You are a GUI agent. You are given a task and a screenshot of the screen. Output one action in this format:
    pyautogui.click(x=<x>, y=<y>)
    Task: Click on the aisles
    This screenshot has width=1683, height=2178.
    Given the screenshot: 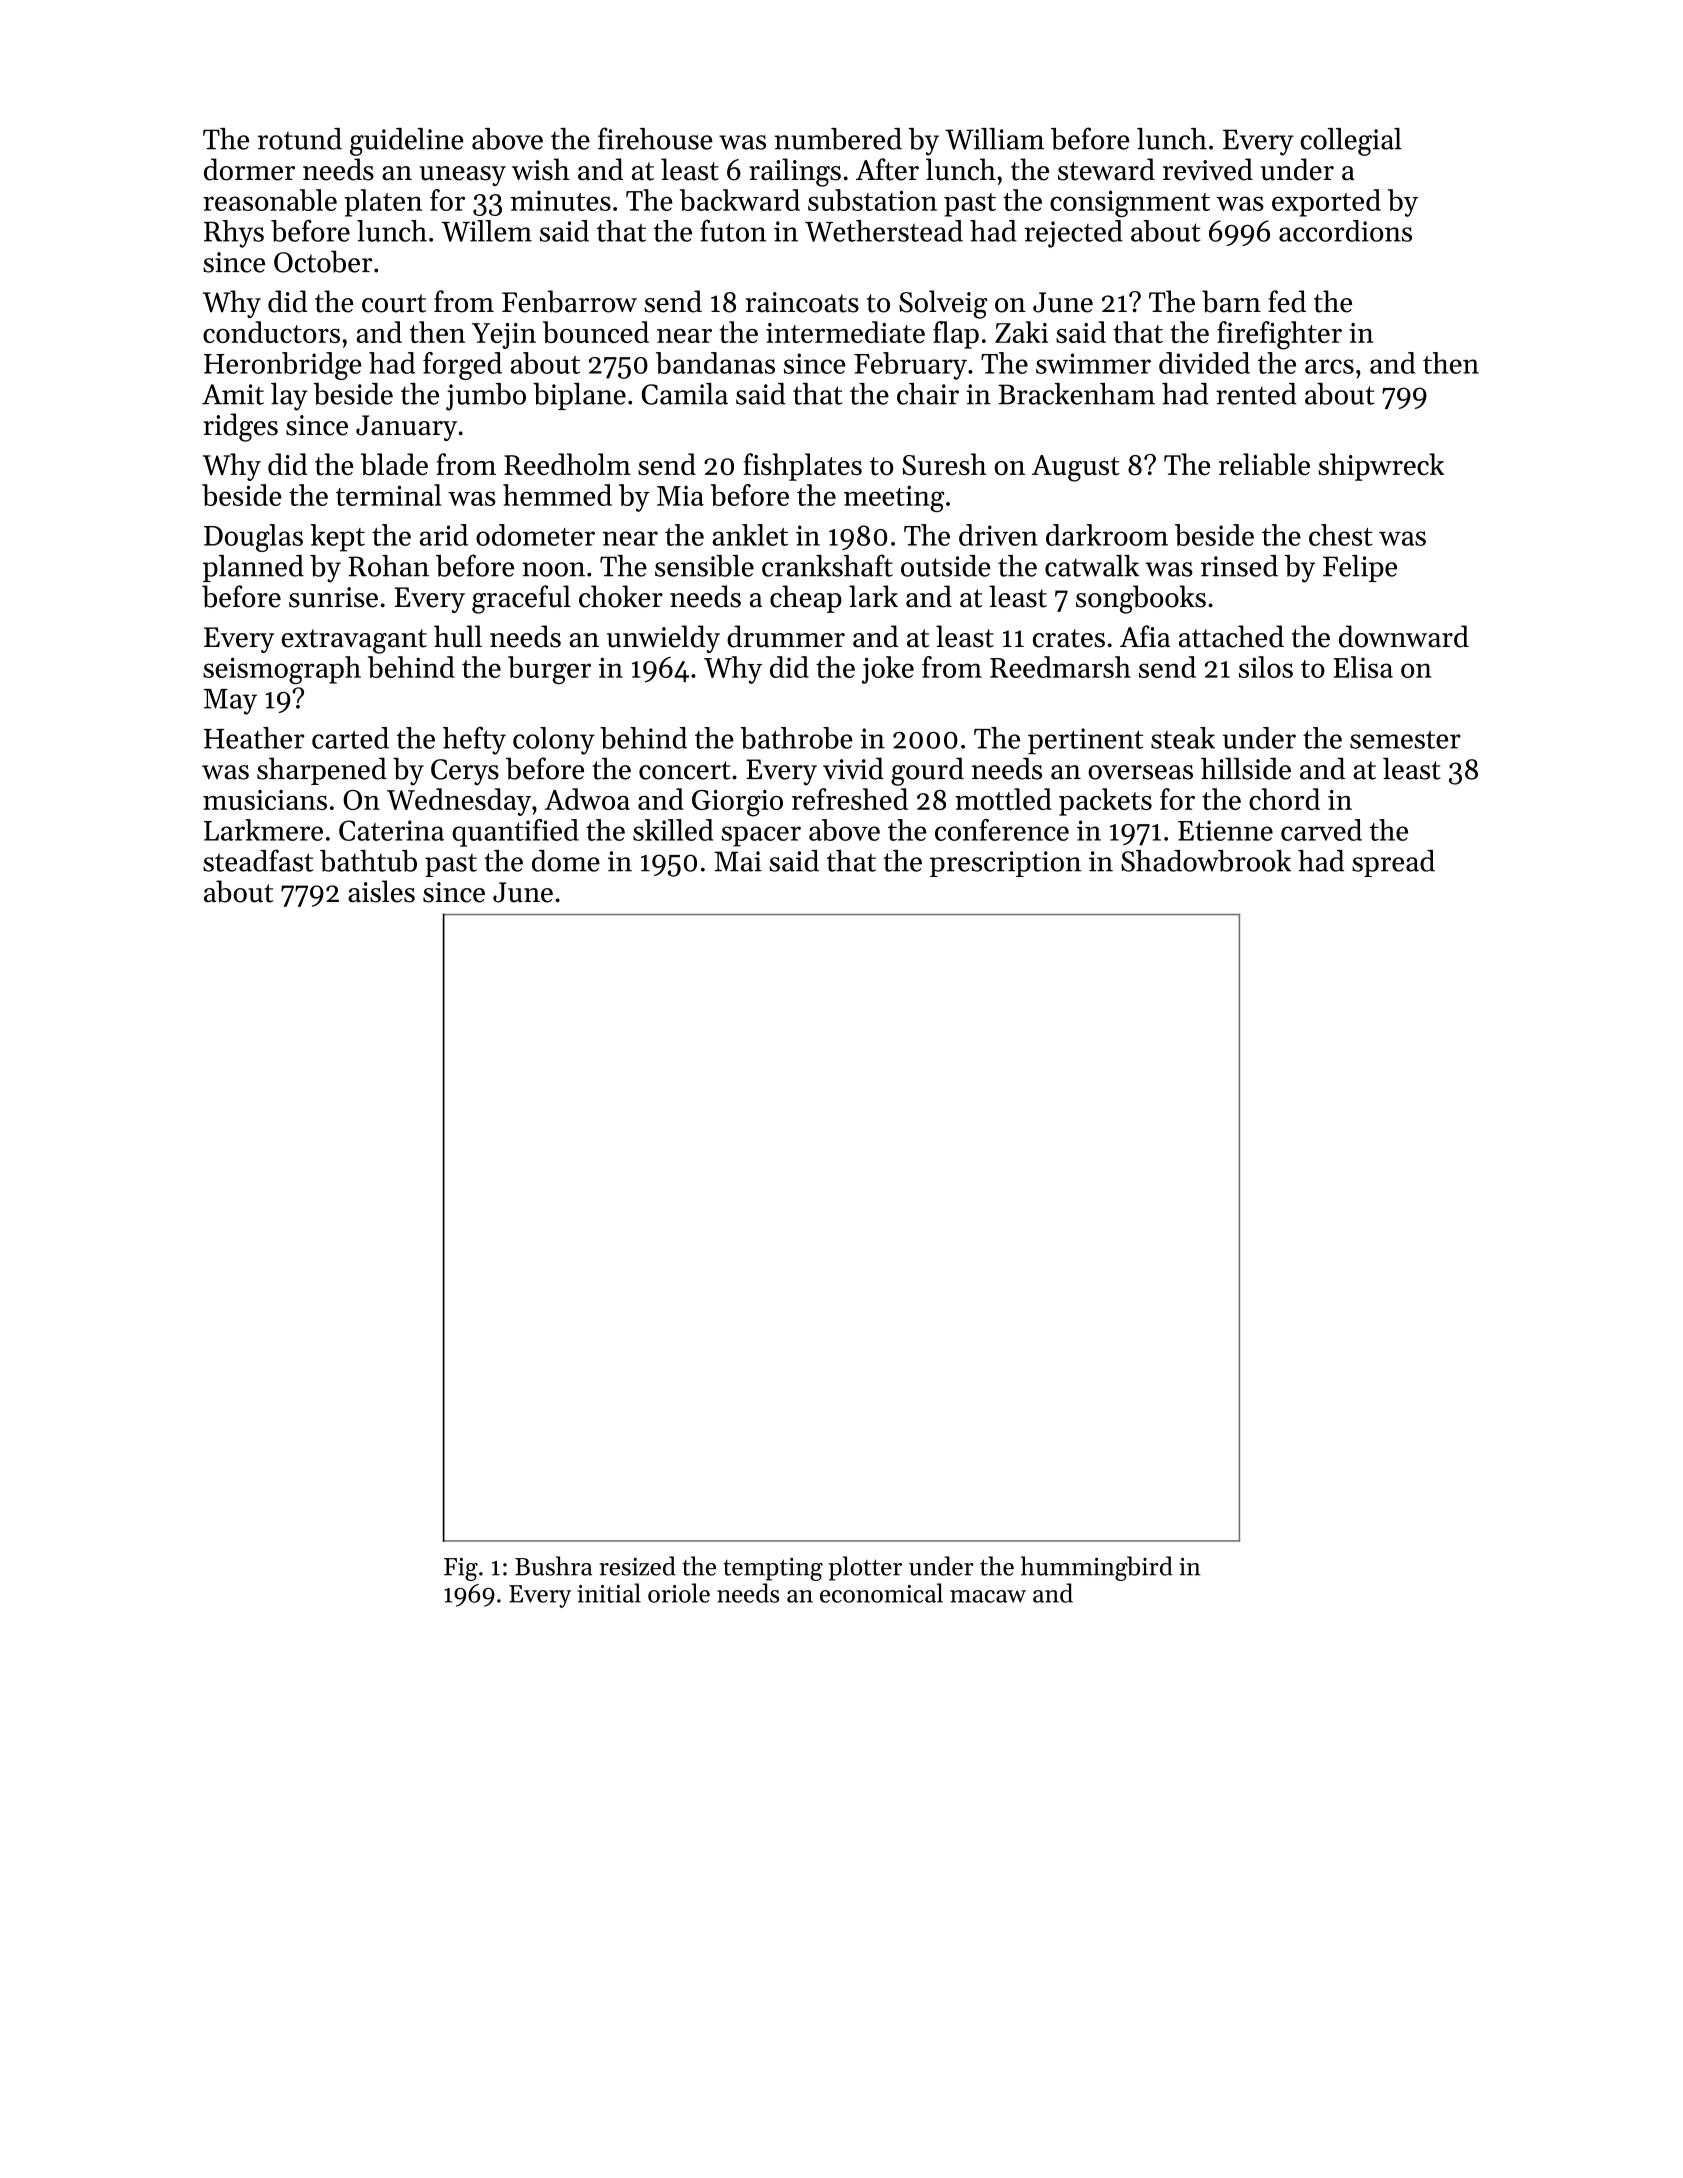 What is the action you would take?
    pyautogui.click(x=381, y=891)
